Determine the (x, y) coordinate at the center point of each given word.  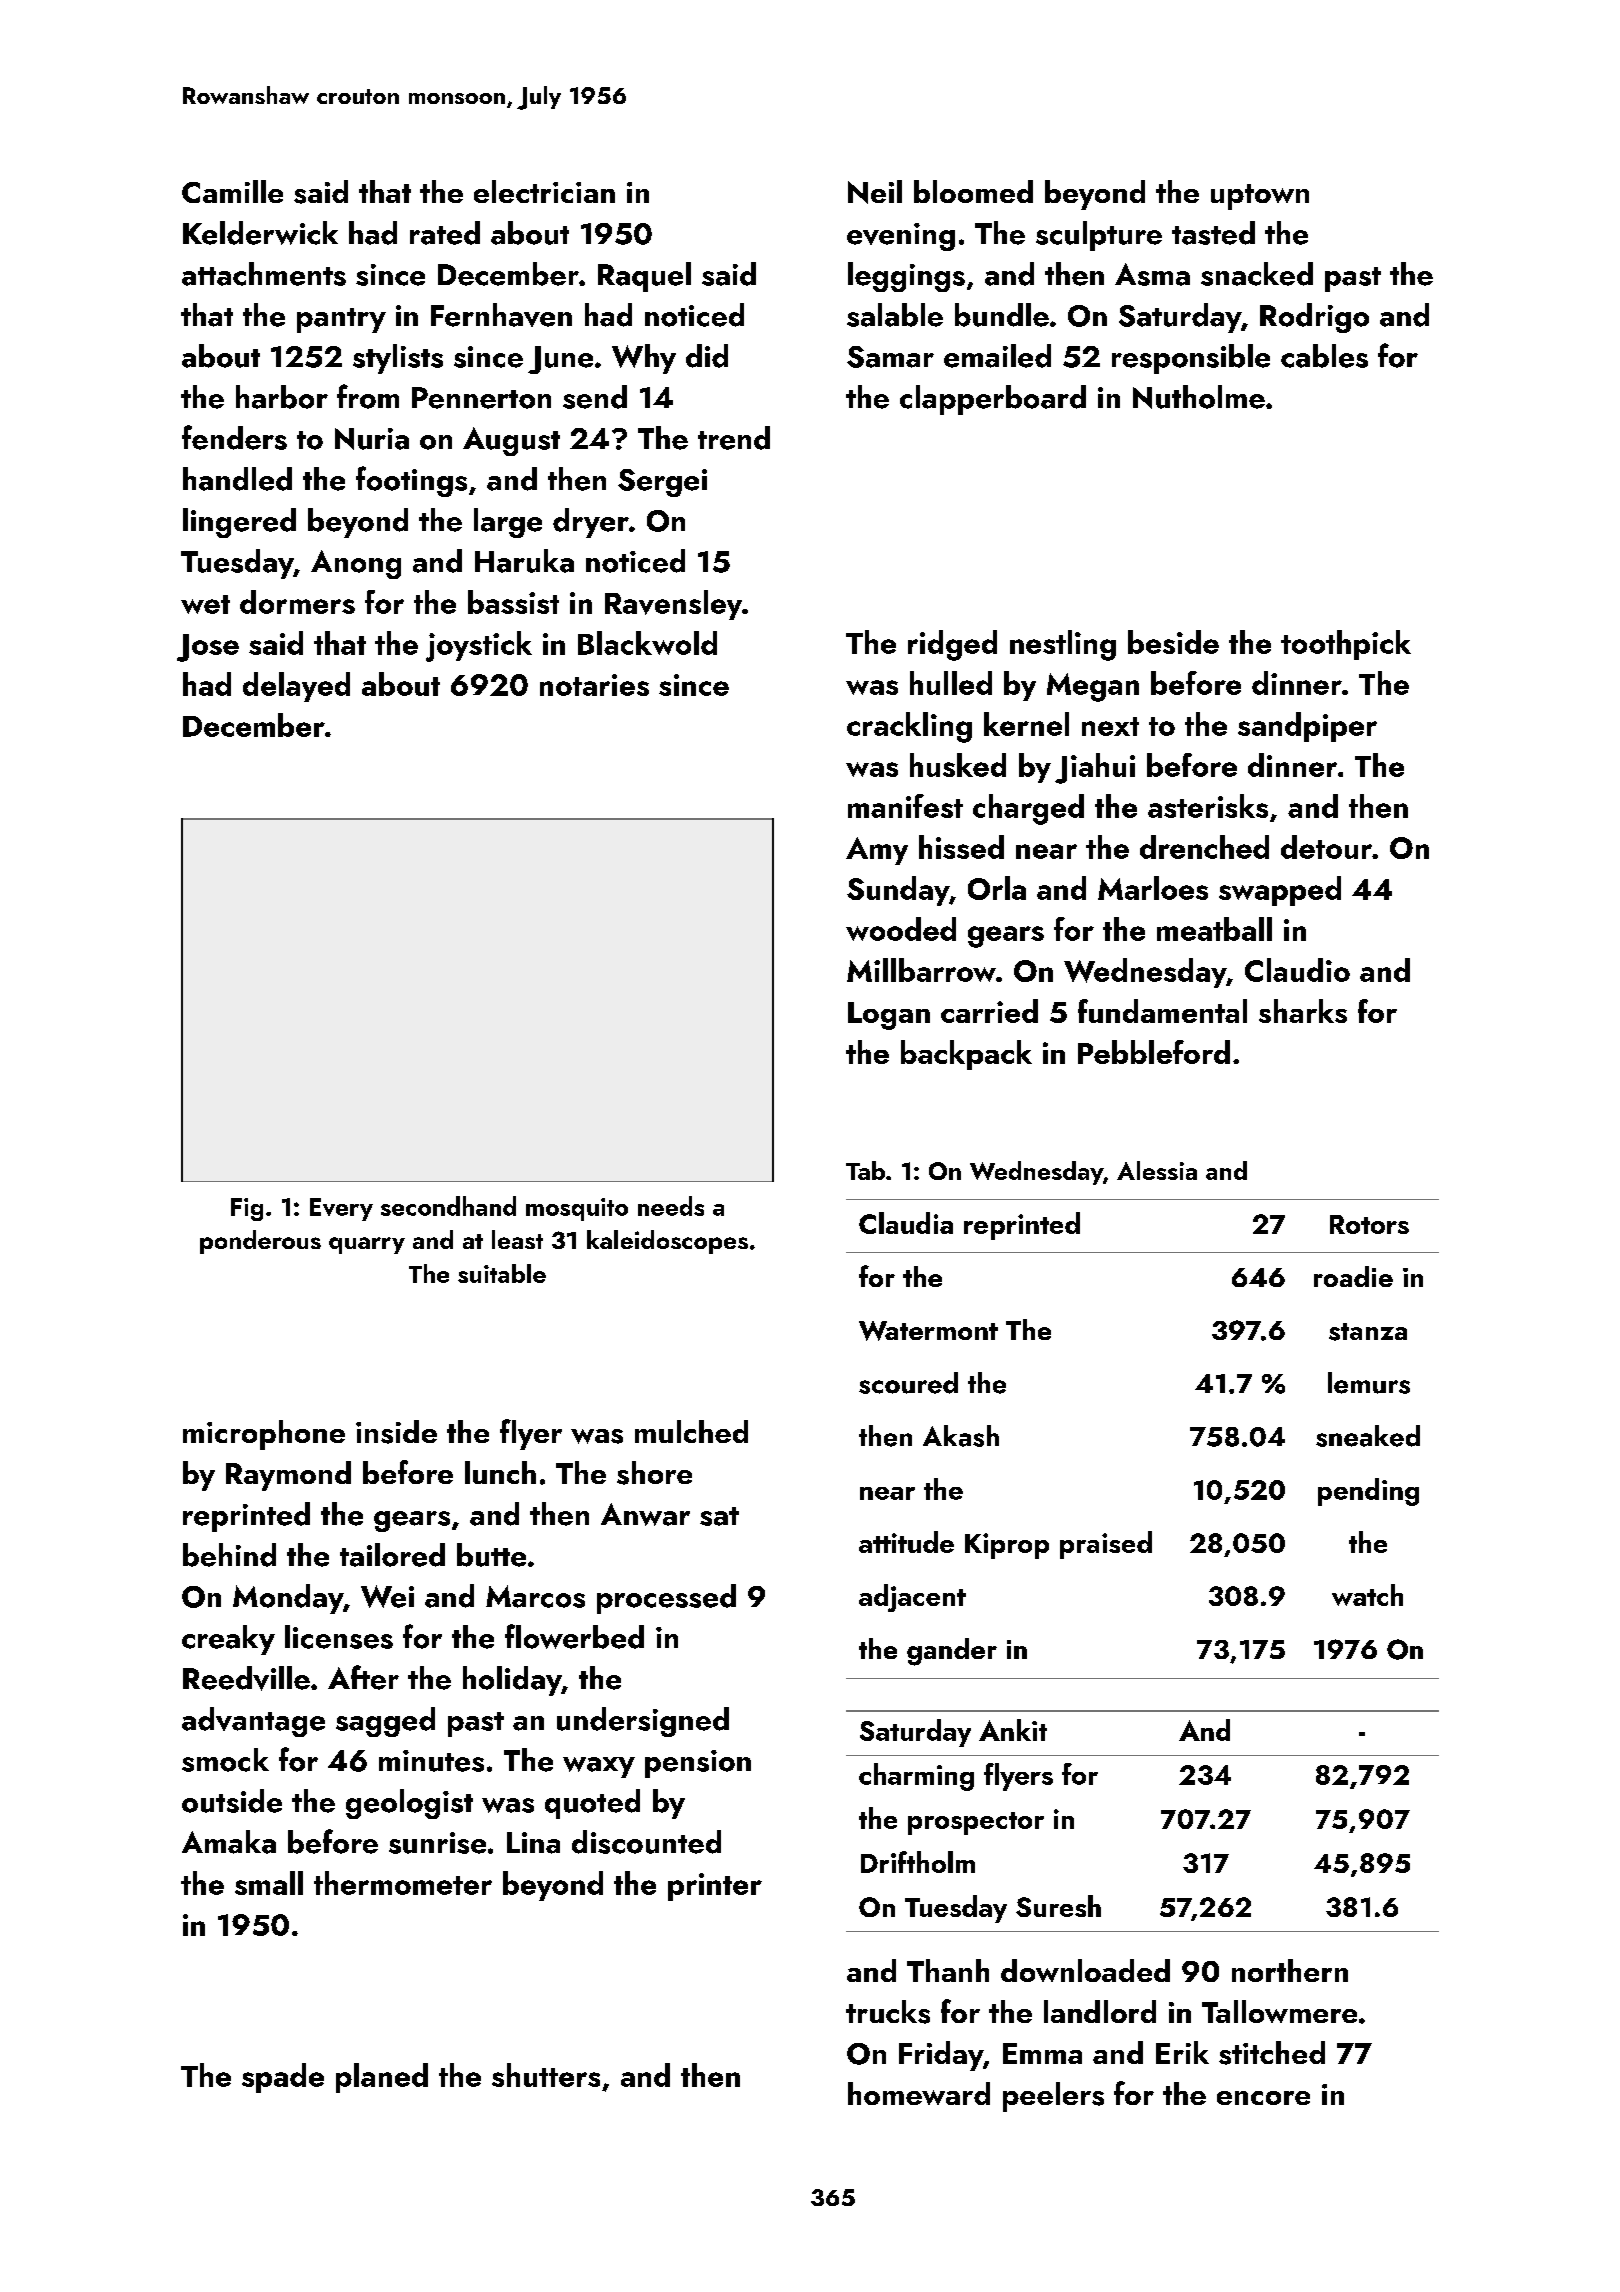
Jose (208, 648)
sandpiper (1307, 727)
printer (715, 1887)
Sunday (898, 891)
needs (671, 1206)
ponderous (260, 1242)
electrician (544, 191)
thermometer (403, 1883)
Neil (875, 192)
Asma (1152, 274)
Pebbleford (1154, 1052)
